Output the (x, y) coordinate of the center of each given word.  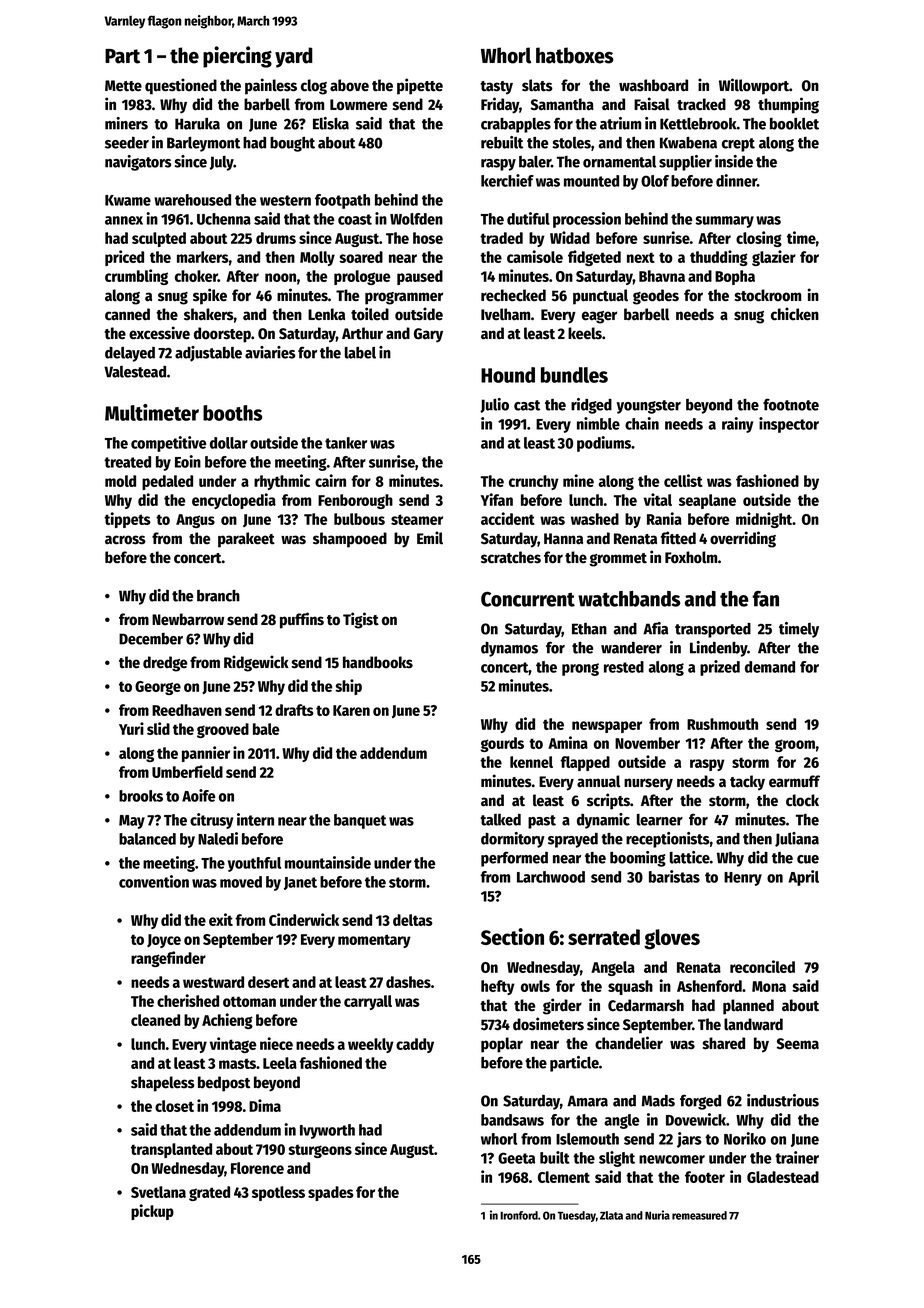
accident (508, 518)
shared (724, 1043)
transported (713, 630)
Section (512, 936)
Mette (123, 86)
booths (232, 413)
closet (174, 1106)
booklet (794, 124)
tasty (496, 88)
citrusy (211, 821)
